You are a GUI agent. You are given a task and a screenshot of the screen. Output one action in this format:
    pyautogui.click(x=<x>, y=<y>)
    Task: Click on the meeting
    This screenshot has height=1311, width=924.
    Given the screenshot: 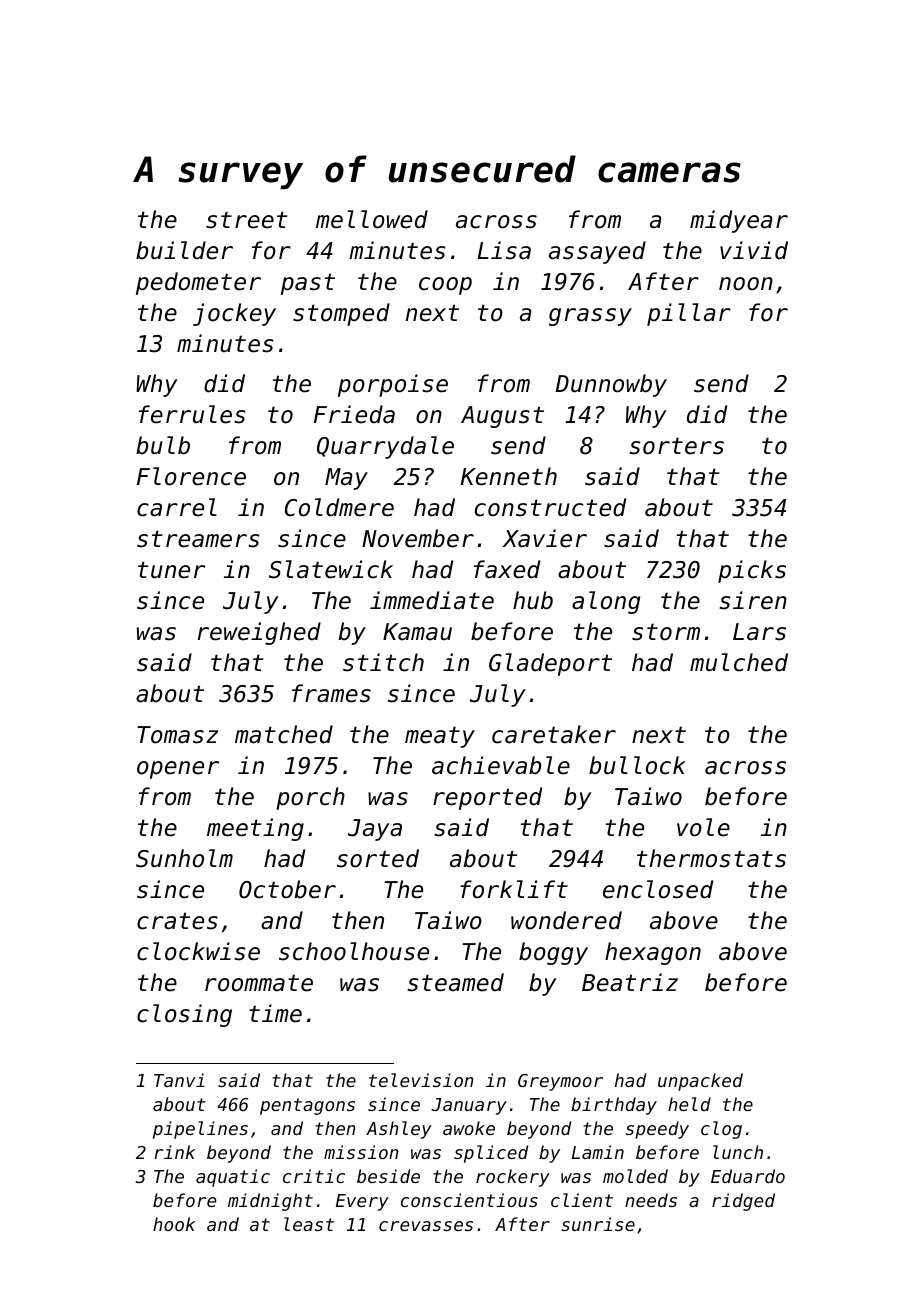 What is the action you would take?
    pyautogui.click(x=255, y=829)
